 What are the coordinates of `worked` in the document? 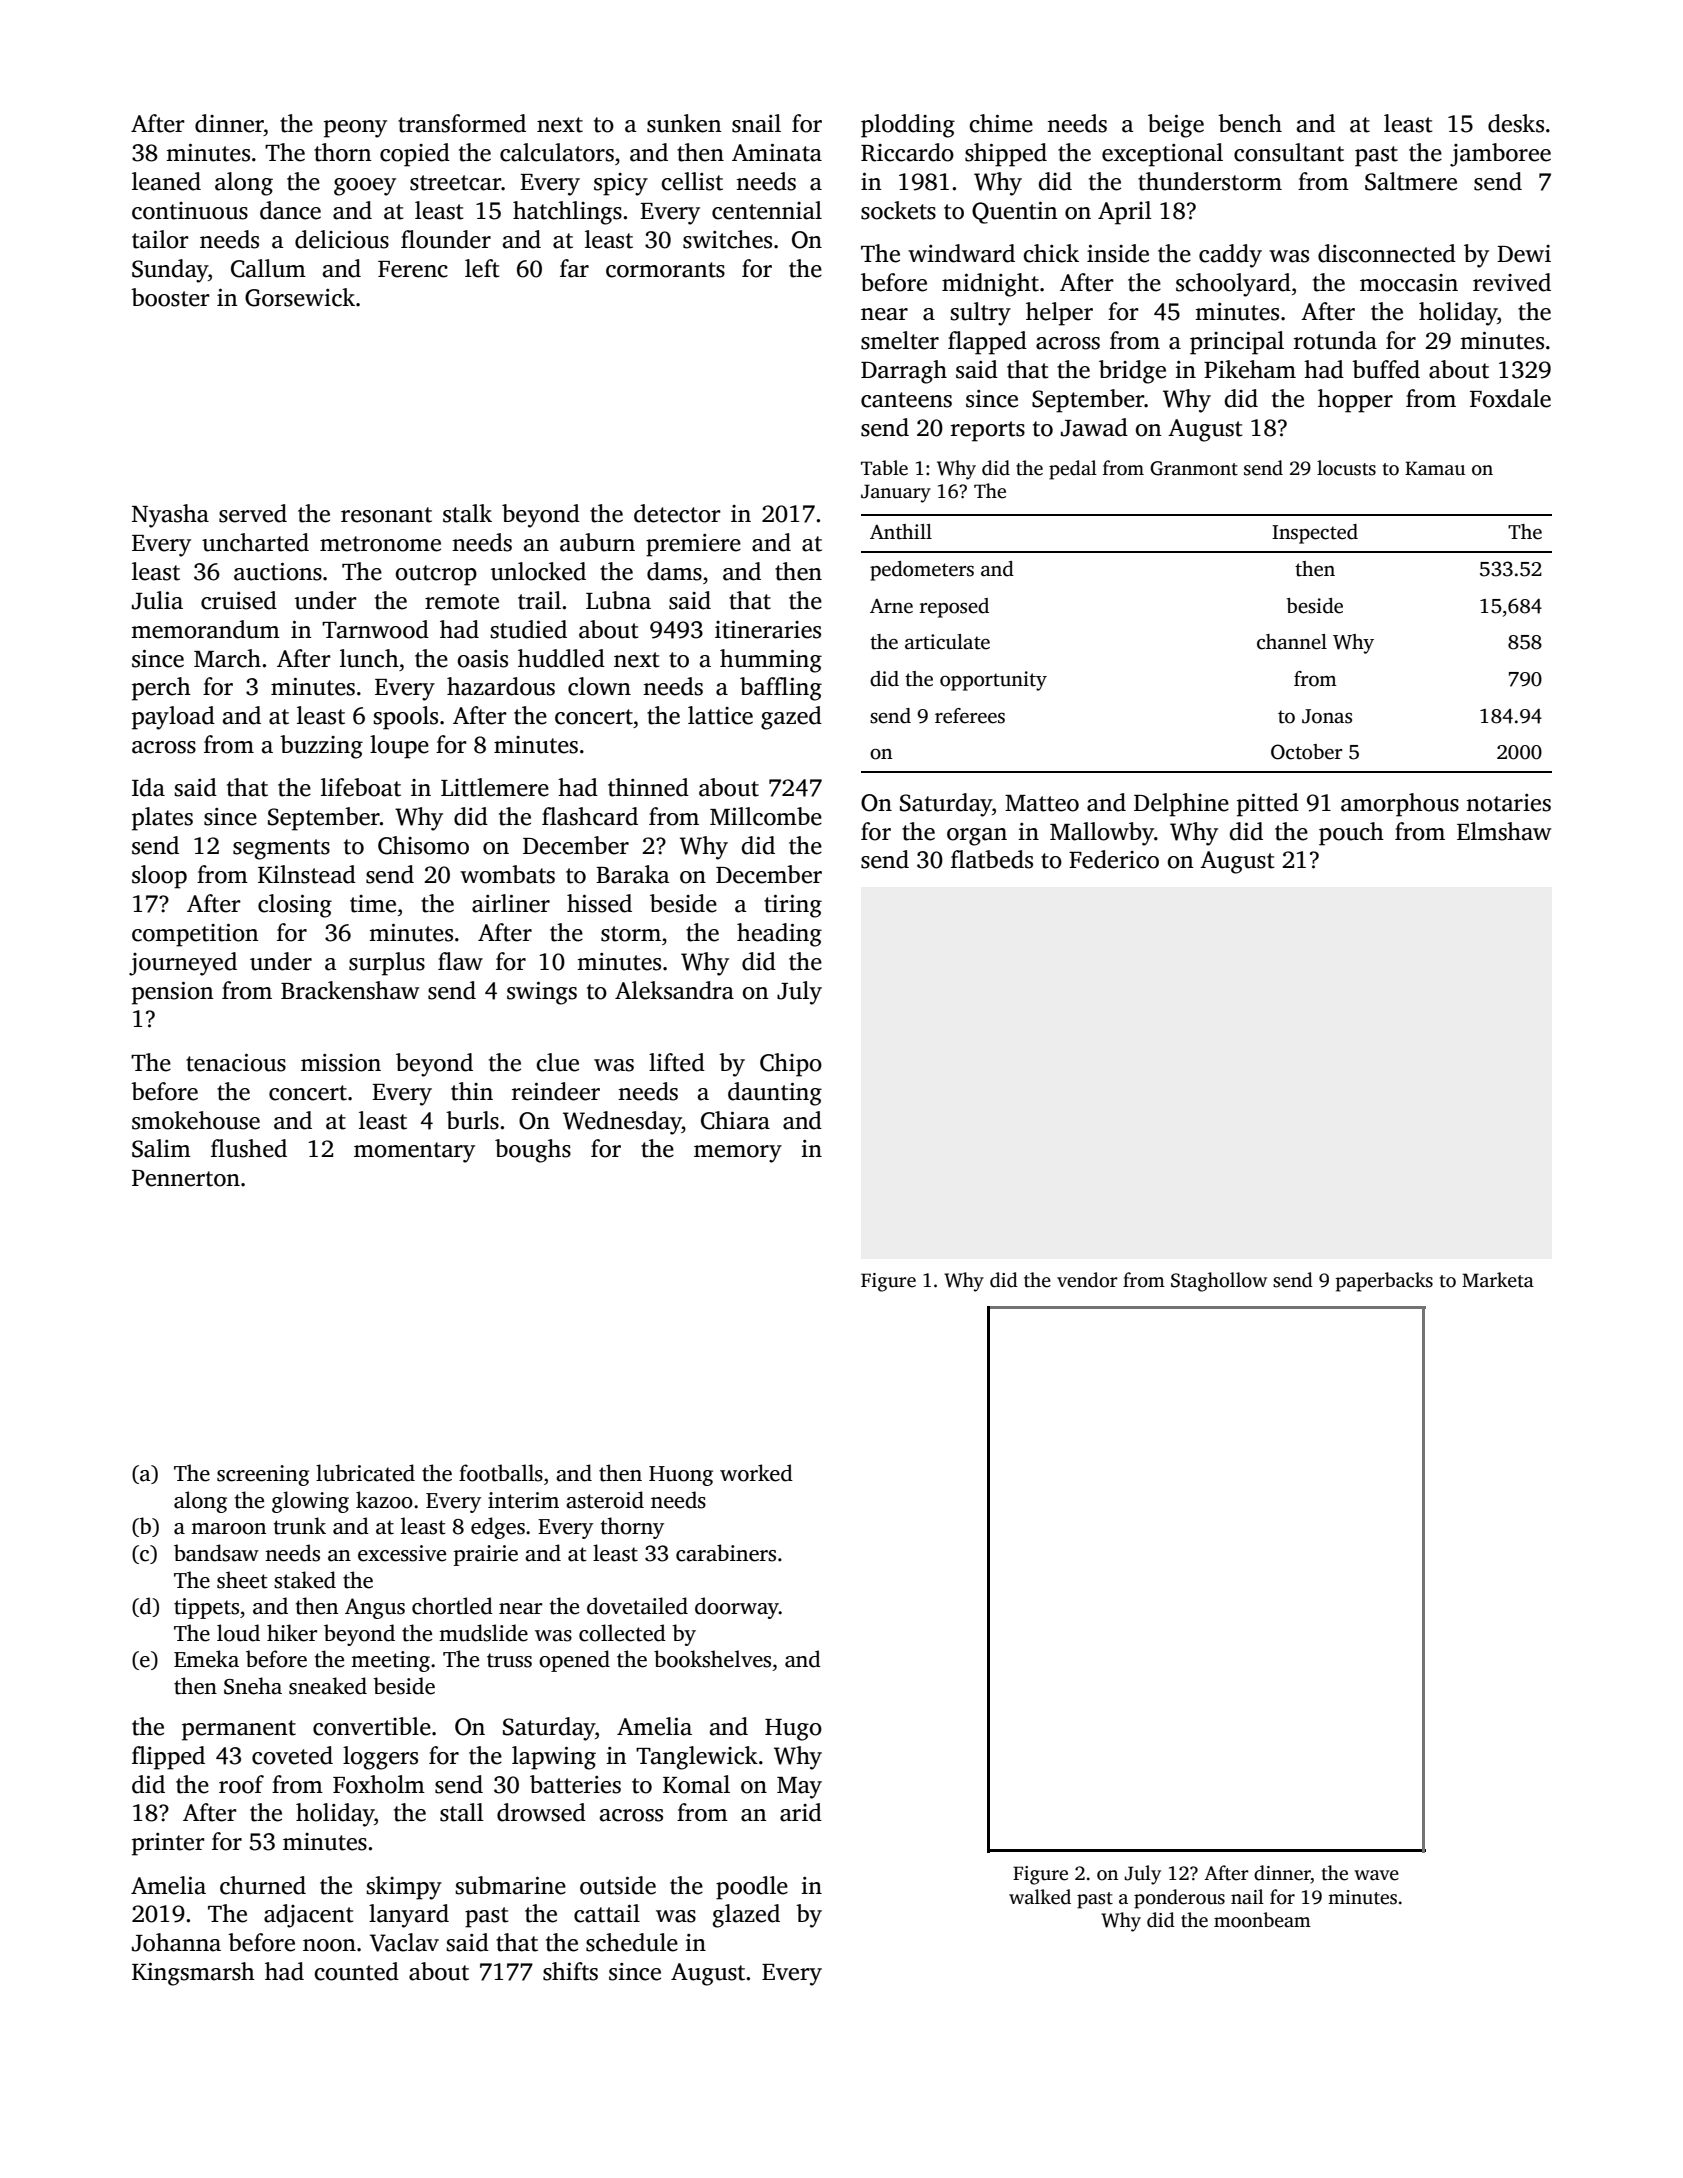 It's located at (756, 1473).
